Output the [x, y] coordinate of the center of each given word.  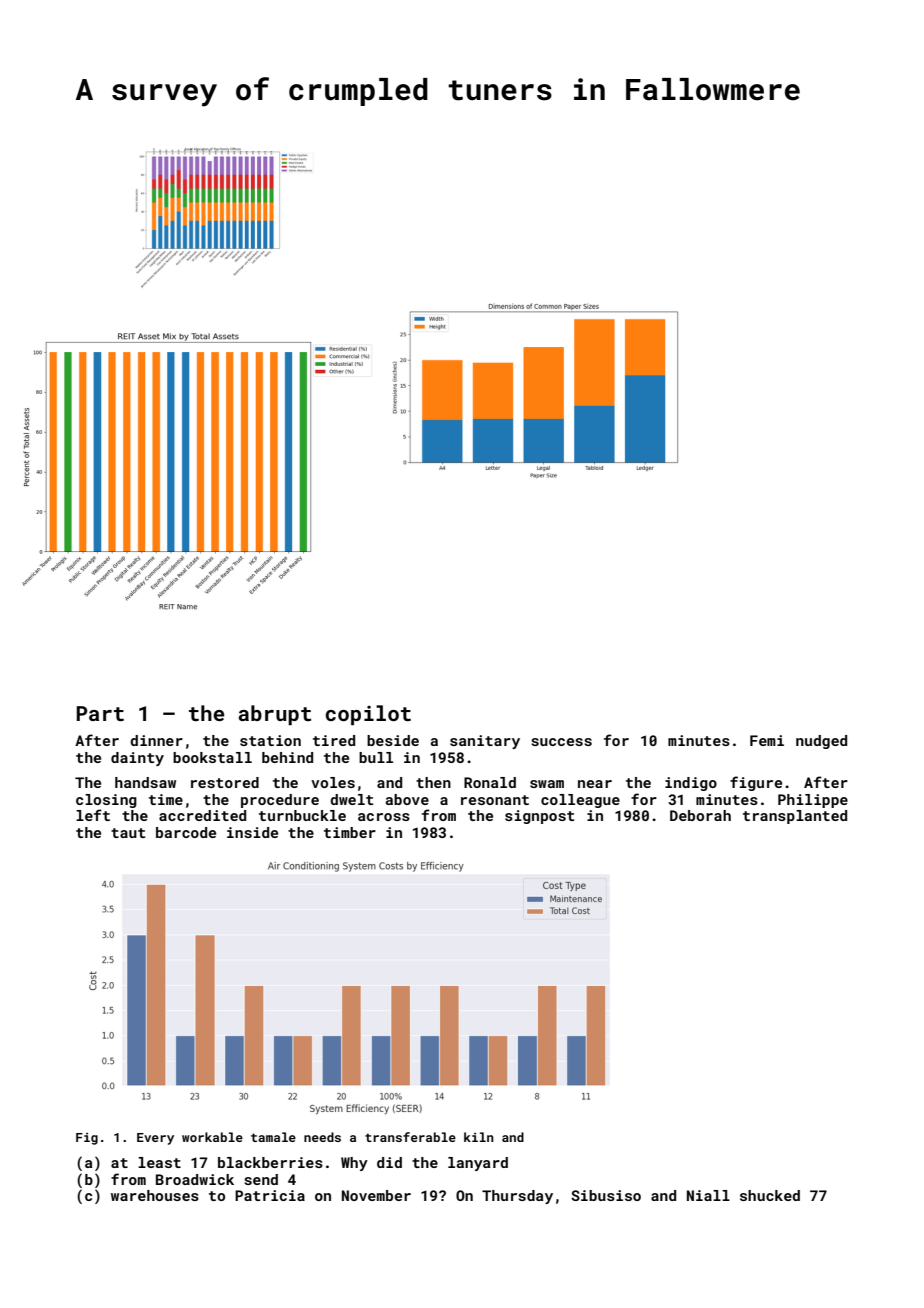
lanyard [478, 1164]
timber [350, 832]
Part [100, 713]
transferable [410, 1137]
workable [212, 1137]
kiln [479, 1137]
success [561, 742]
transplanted [795, 817]
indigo [691, 784]
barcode [186, 832]
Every [155, 1139]
